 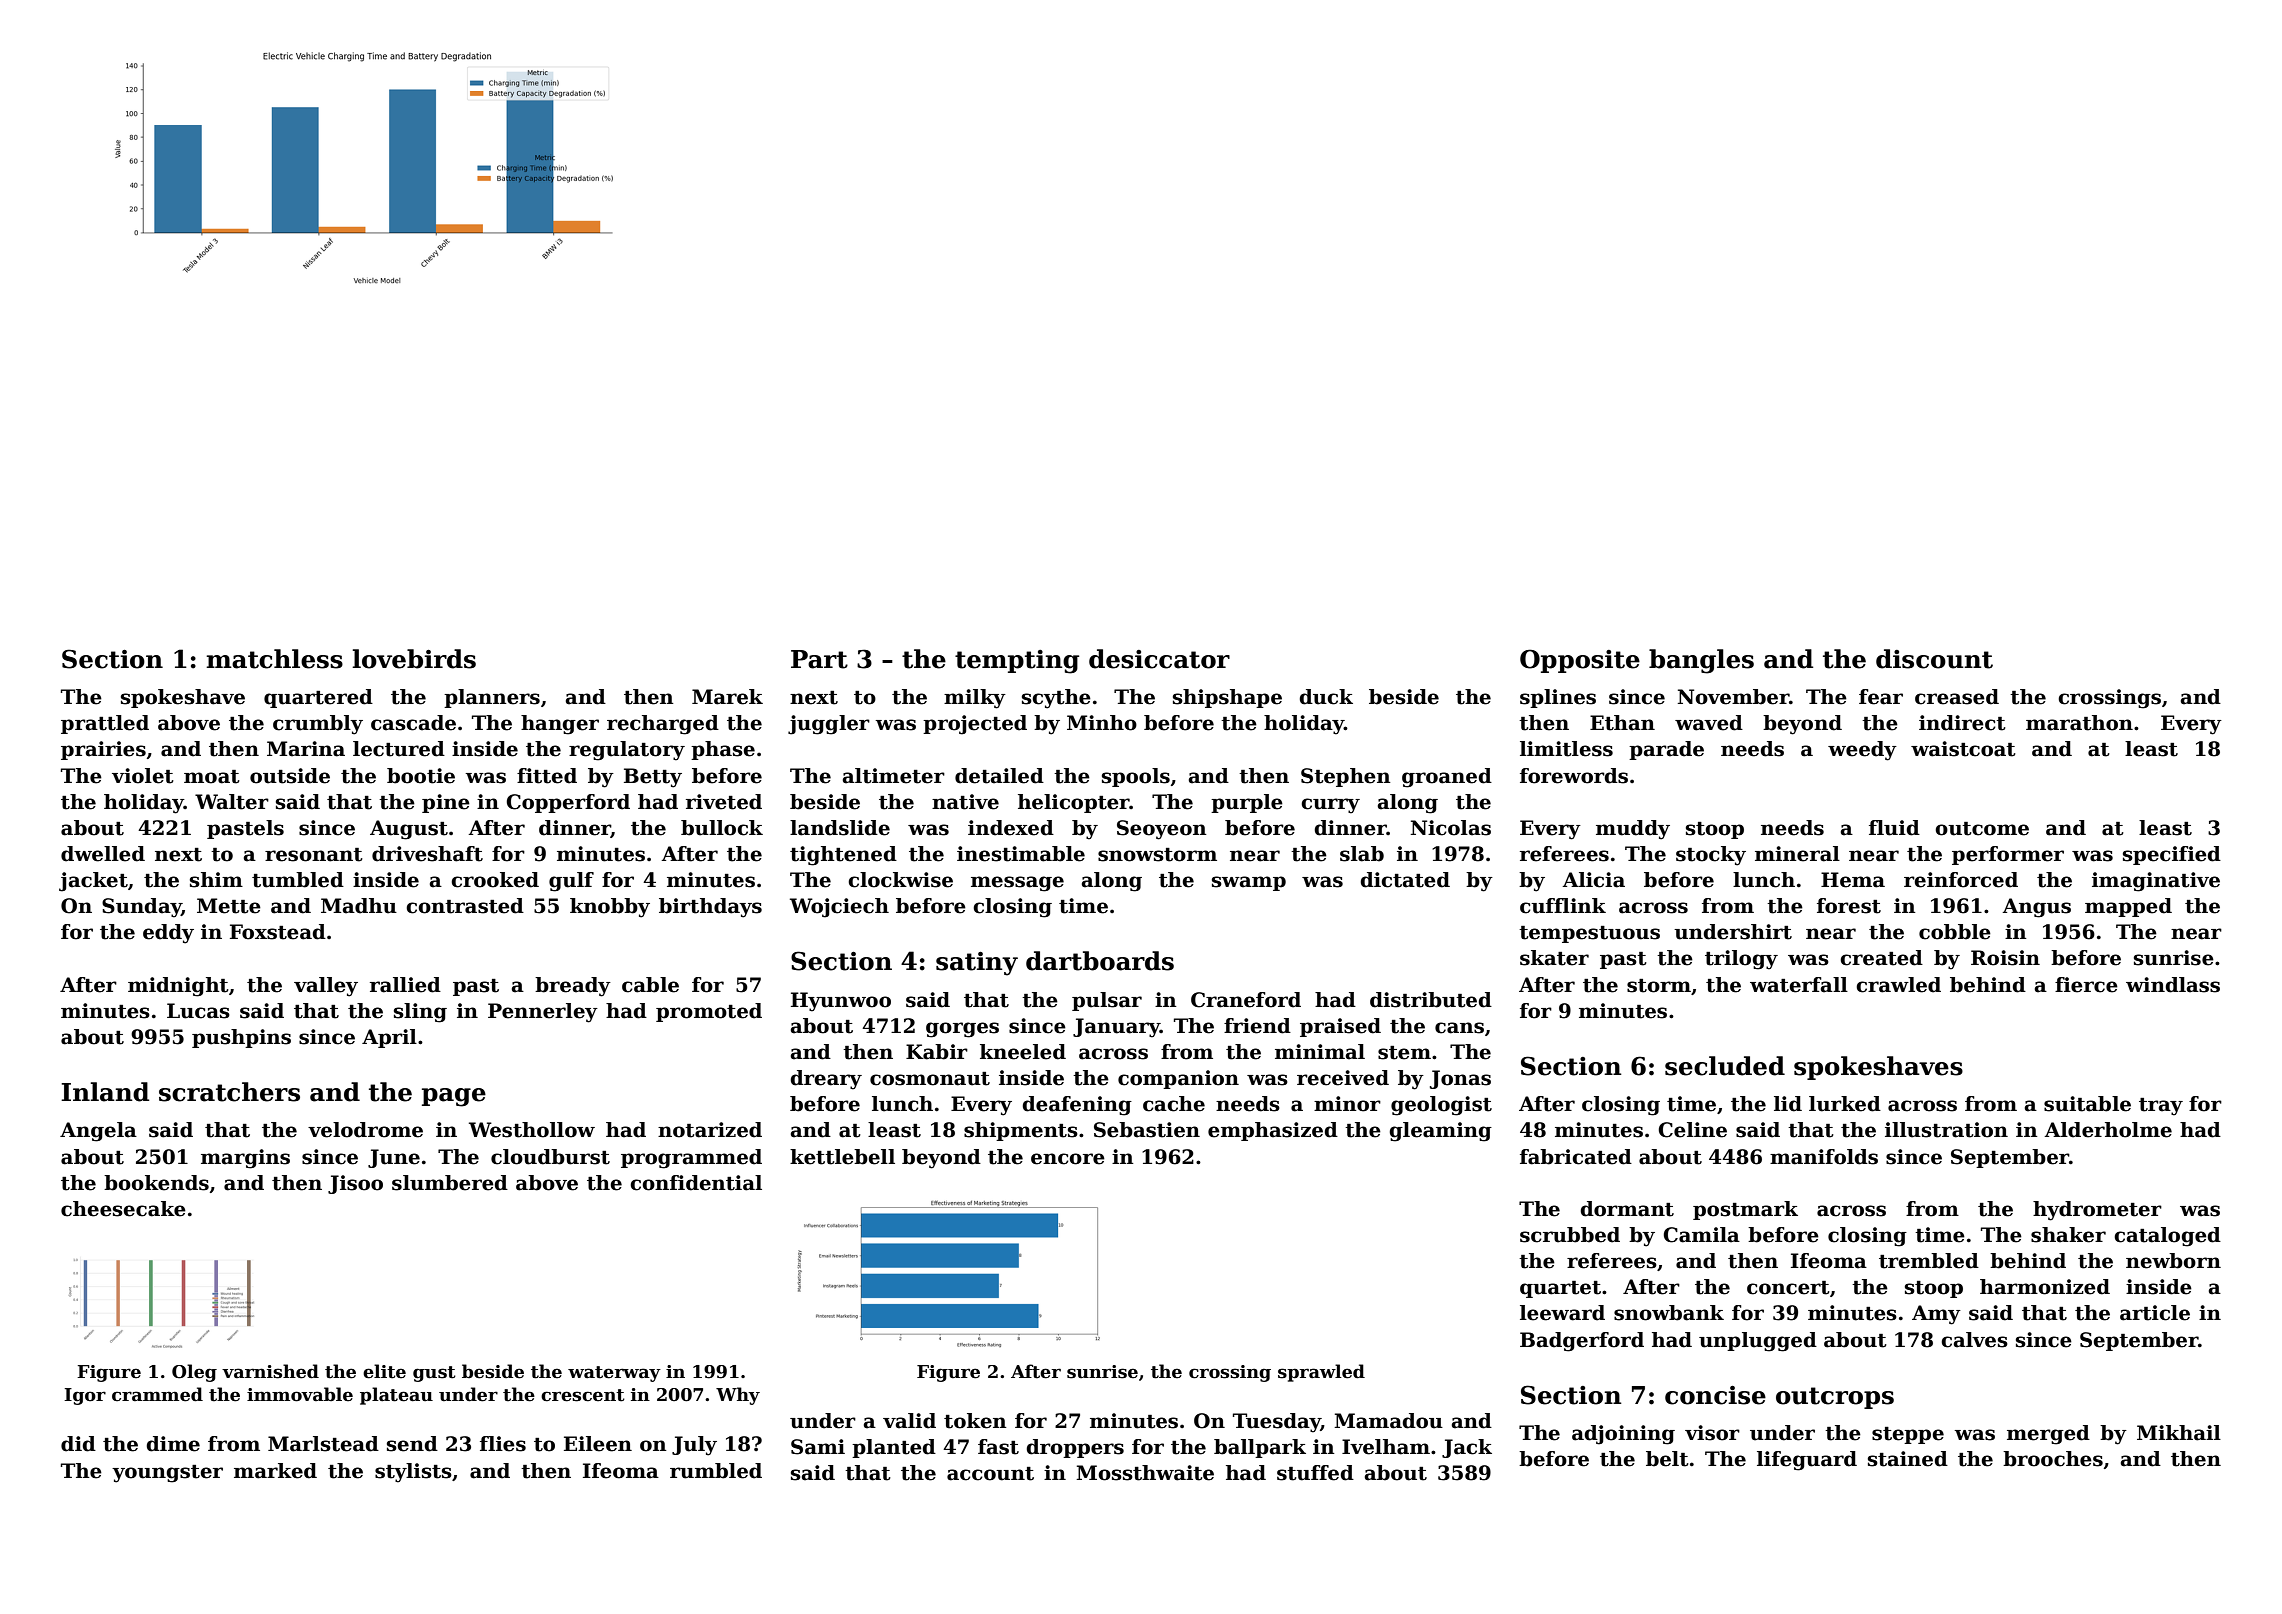 I want to click on landslide, so click(x=840, y=828).
